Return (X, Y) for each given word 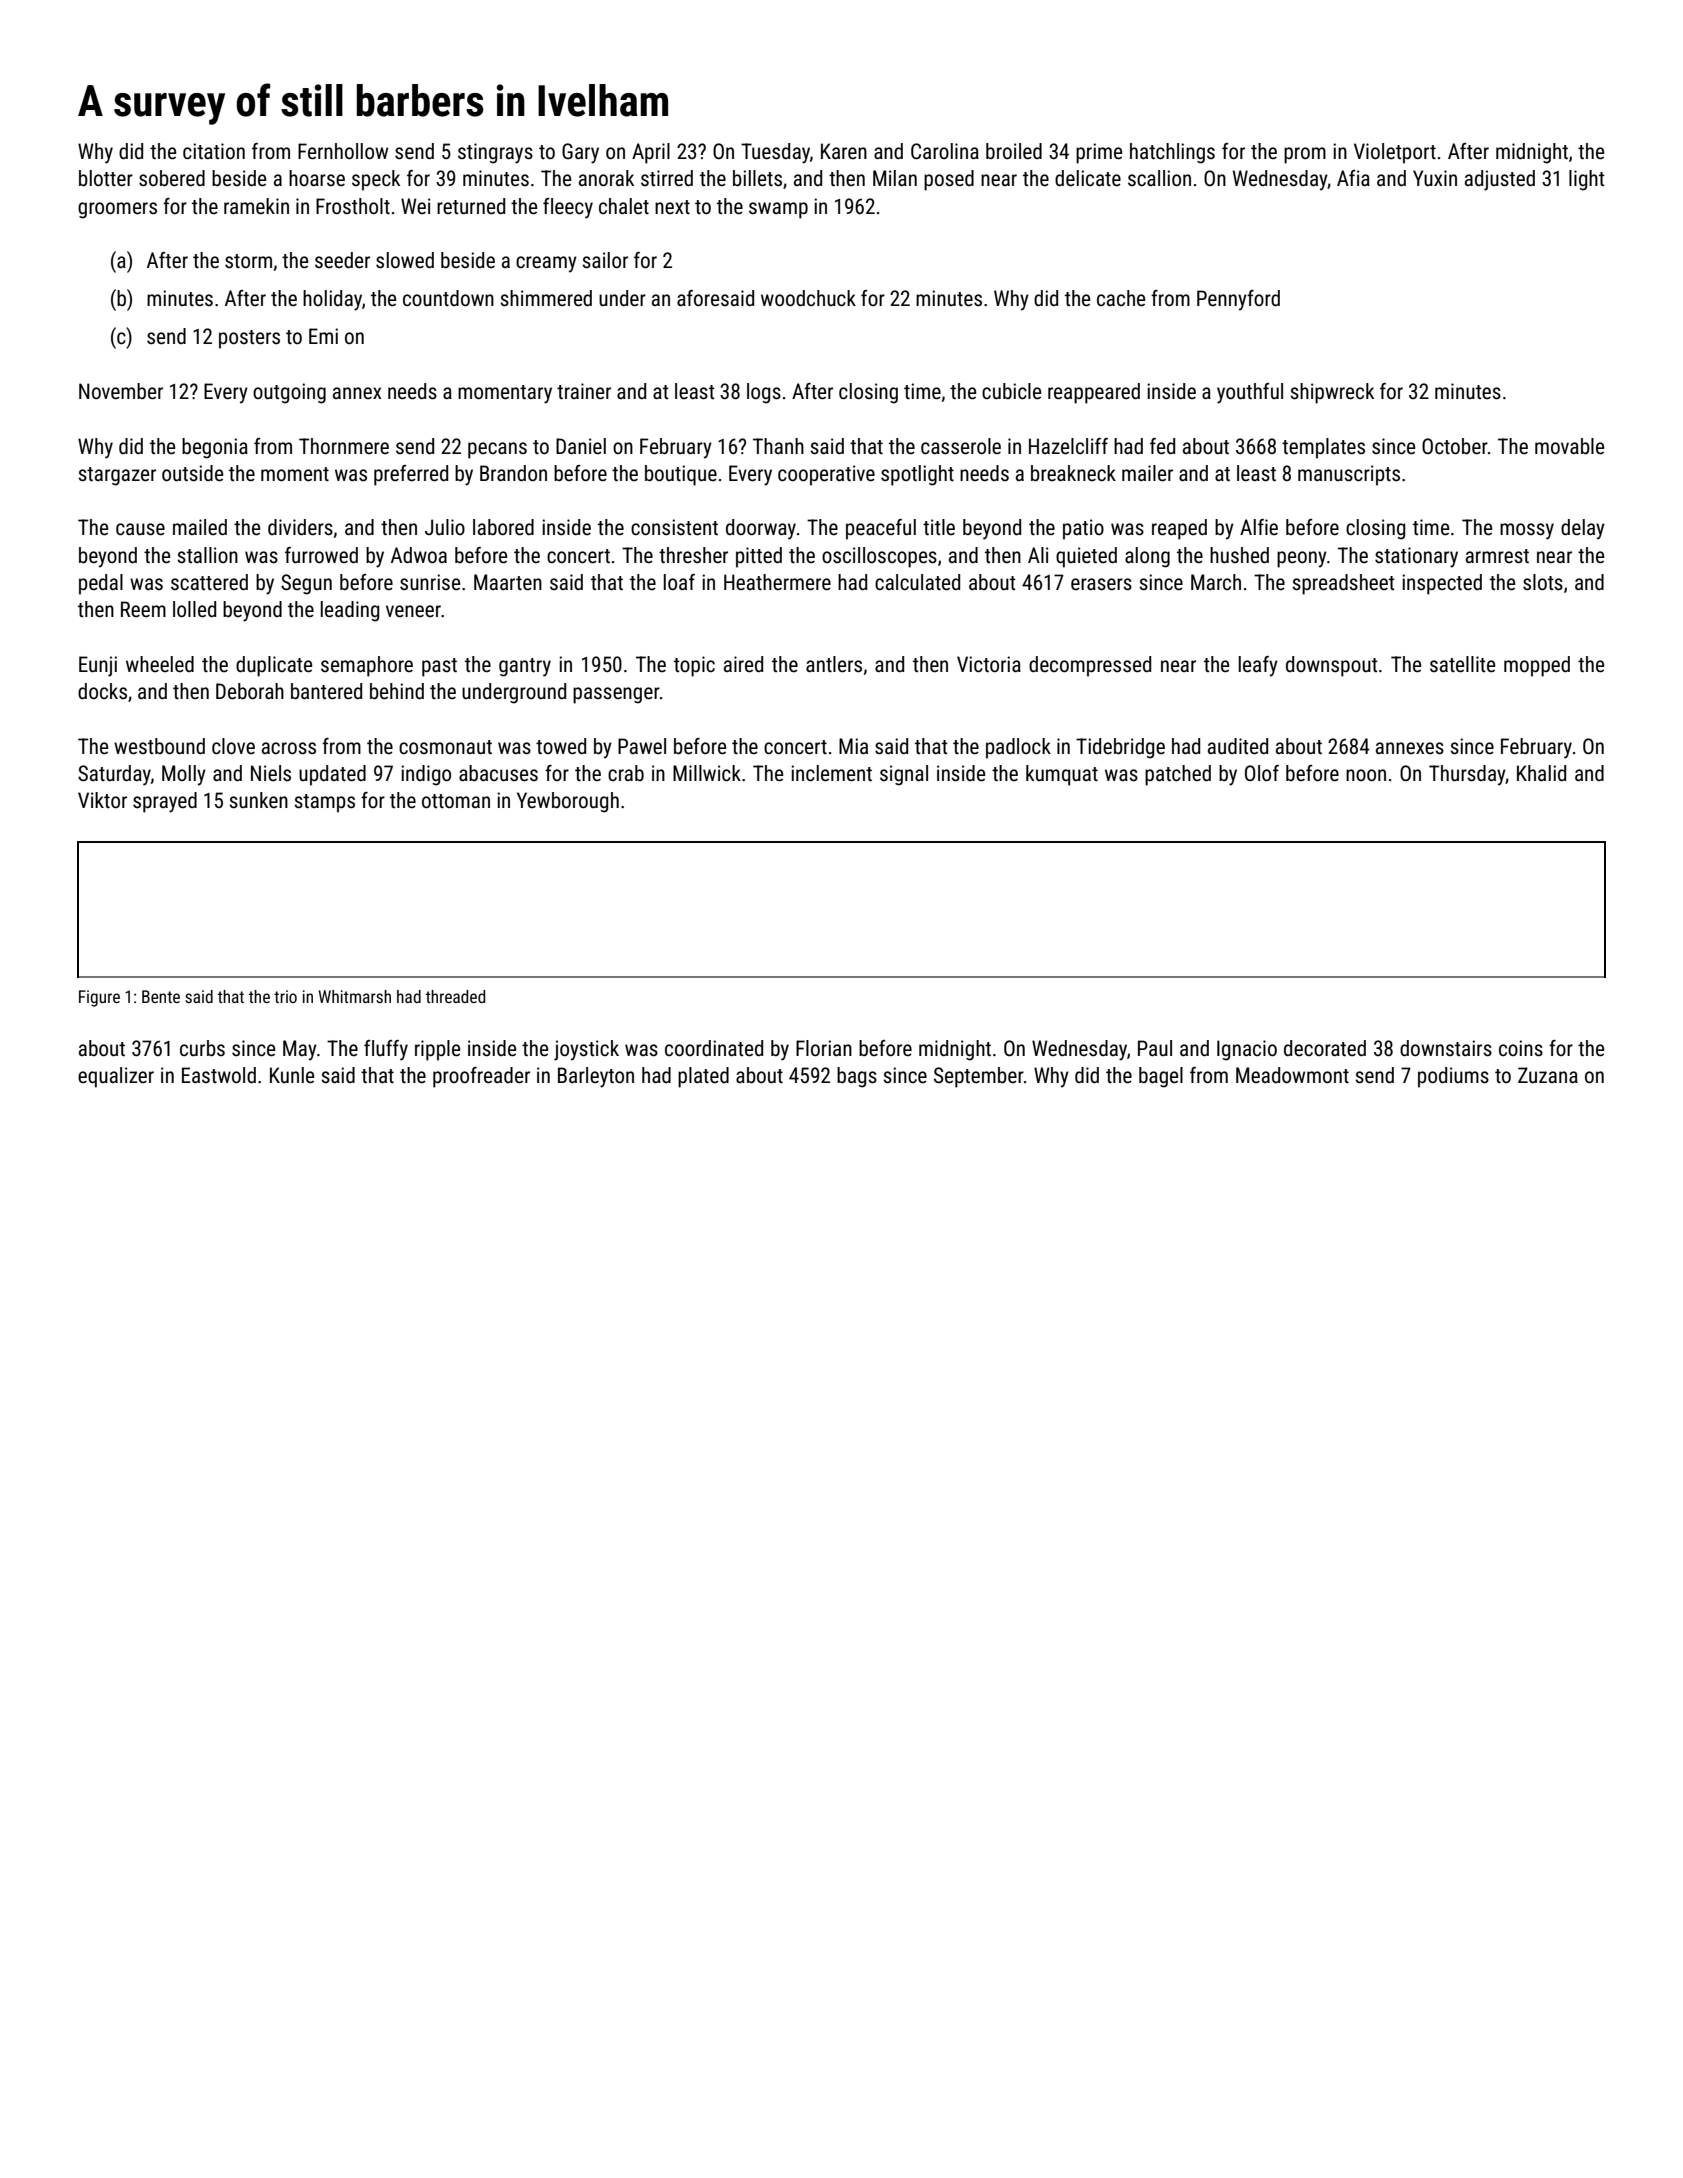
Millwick (707, 773)
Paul (1155, 1048)
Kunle (292, 1075)
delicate (1088, 178)
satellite (1462, 664)
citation (214, 151)
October (1455, 446)
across (289, 748)
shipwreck (1332, 393)
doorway (761, 529)
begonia (215, 448)
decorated (1325, 1048)
